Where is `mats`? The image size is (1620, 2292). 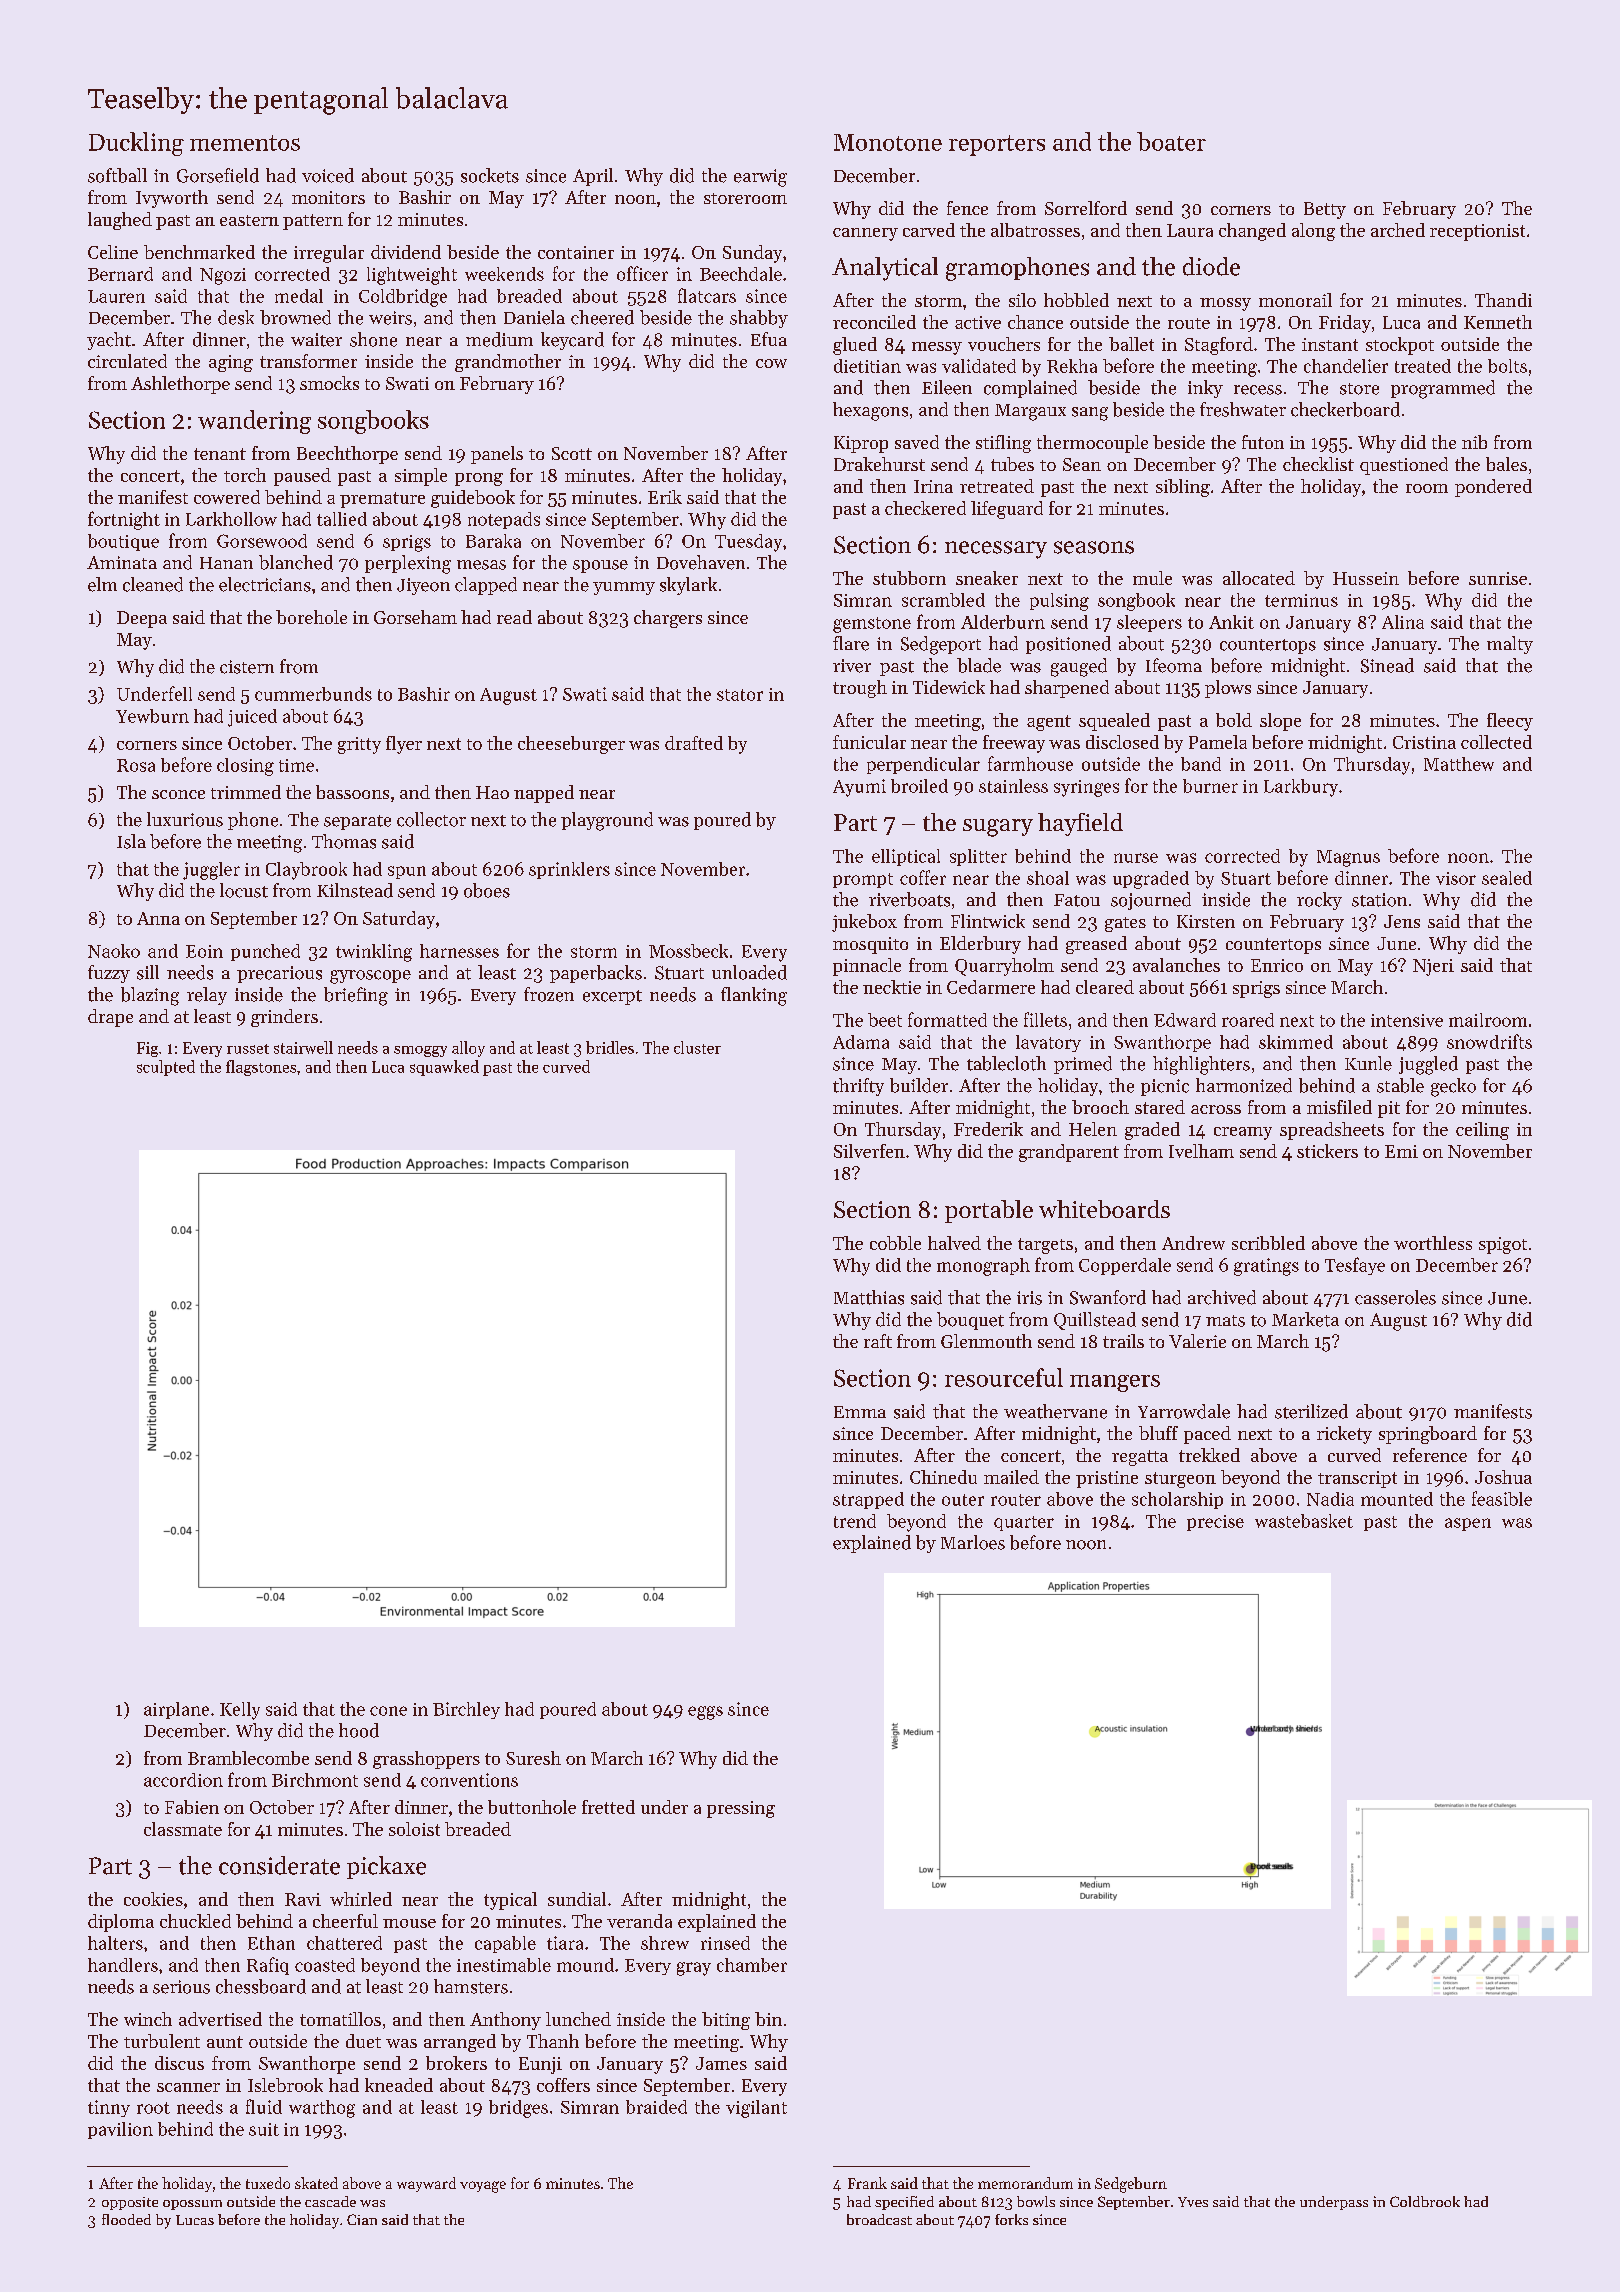 mats is located at coordinates (1225, 1321).
